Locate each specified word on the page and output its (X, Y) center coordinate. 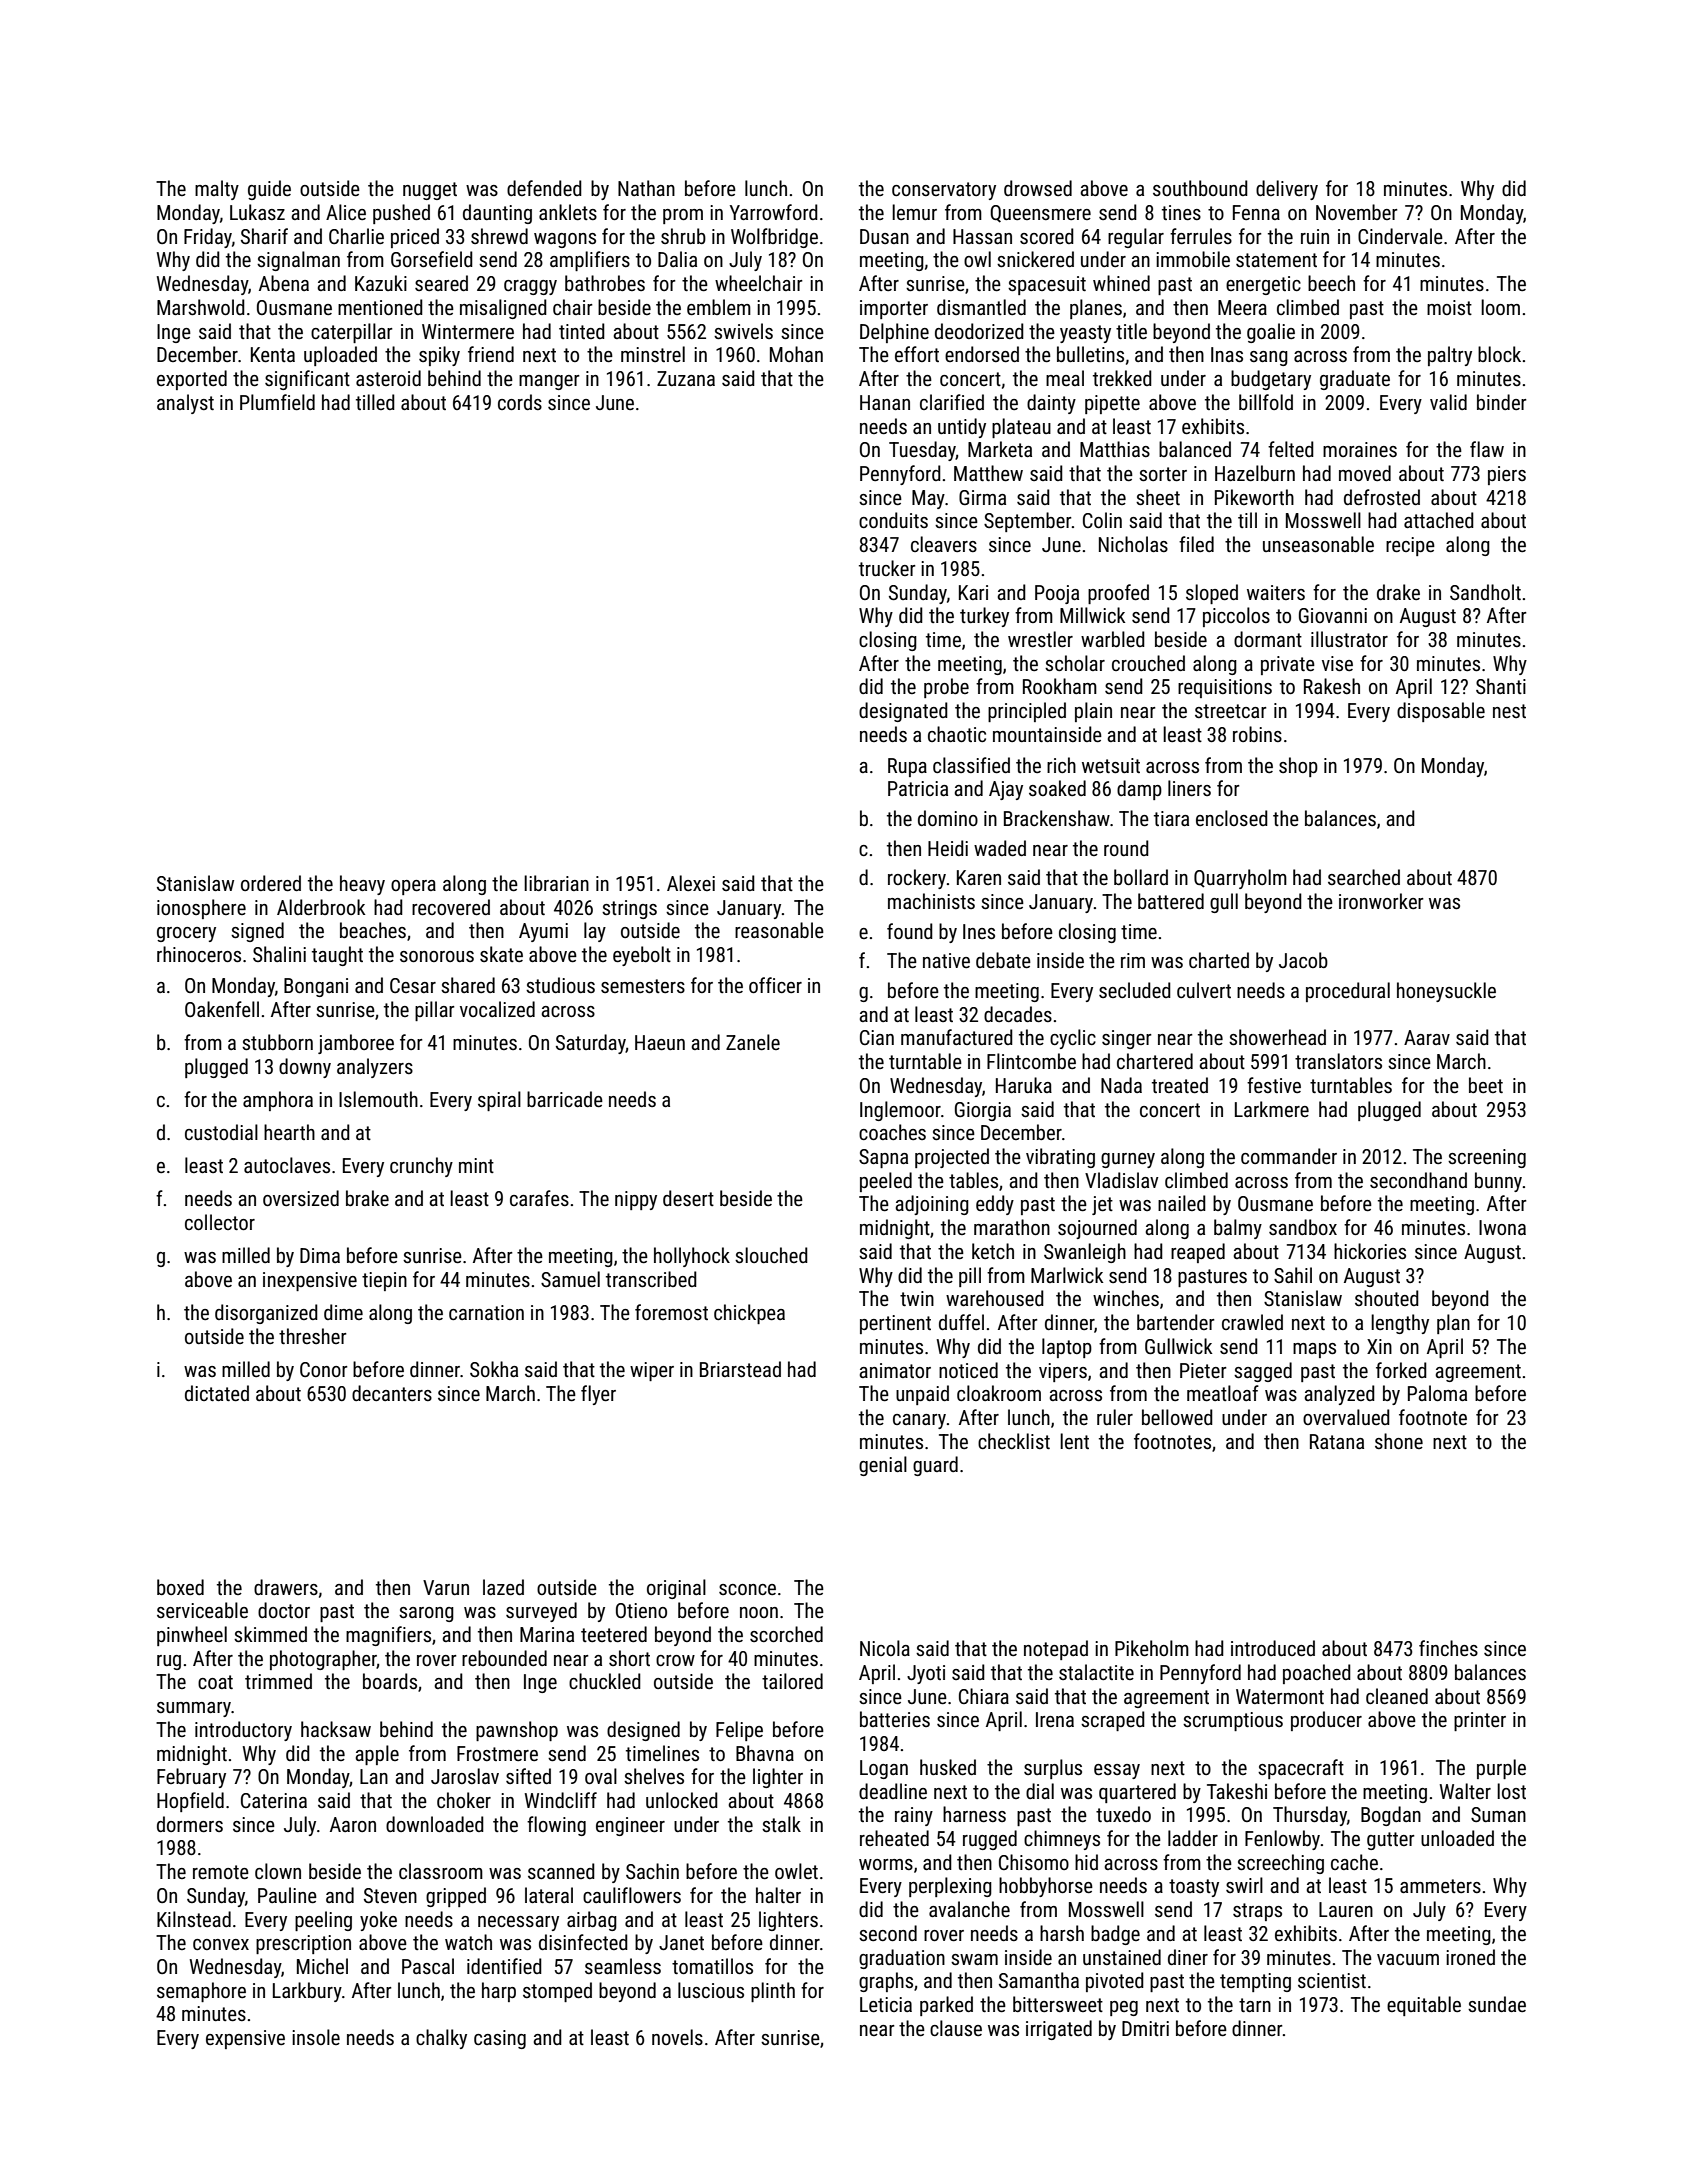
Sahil (1293, 1275)
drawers (286, 1587)
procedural (1348, 992)
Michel (322, 1966)
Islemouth (378, 1099)
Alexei (691, 883)
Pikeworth (1254, 497)
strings (629, 909)
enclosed (1232, 818)
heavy (362, 885)
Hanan (885, 402)
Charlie (356, 236)
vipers (1063, 1372)
